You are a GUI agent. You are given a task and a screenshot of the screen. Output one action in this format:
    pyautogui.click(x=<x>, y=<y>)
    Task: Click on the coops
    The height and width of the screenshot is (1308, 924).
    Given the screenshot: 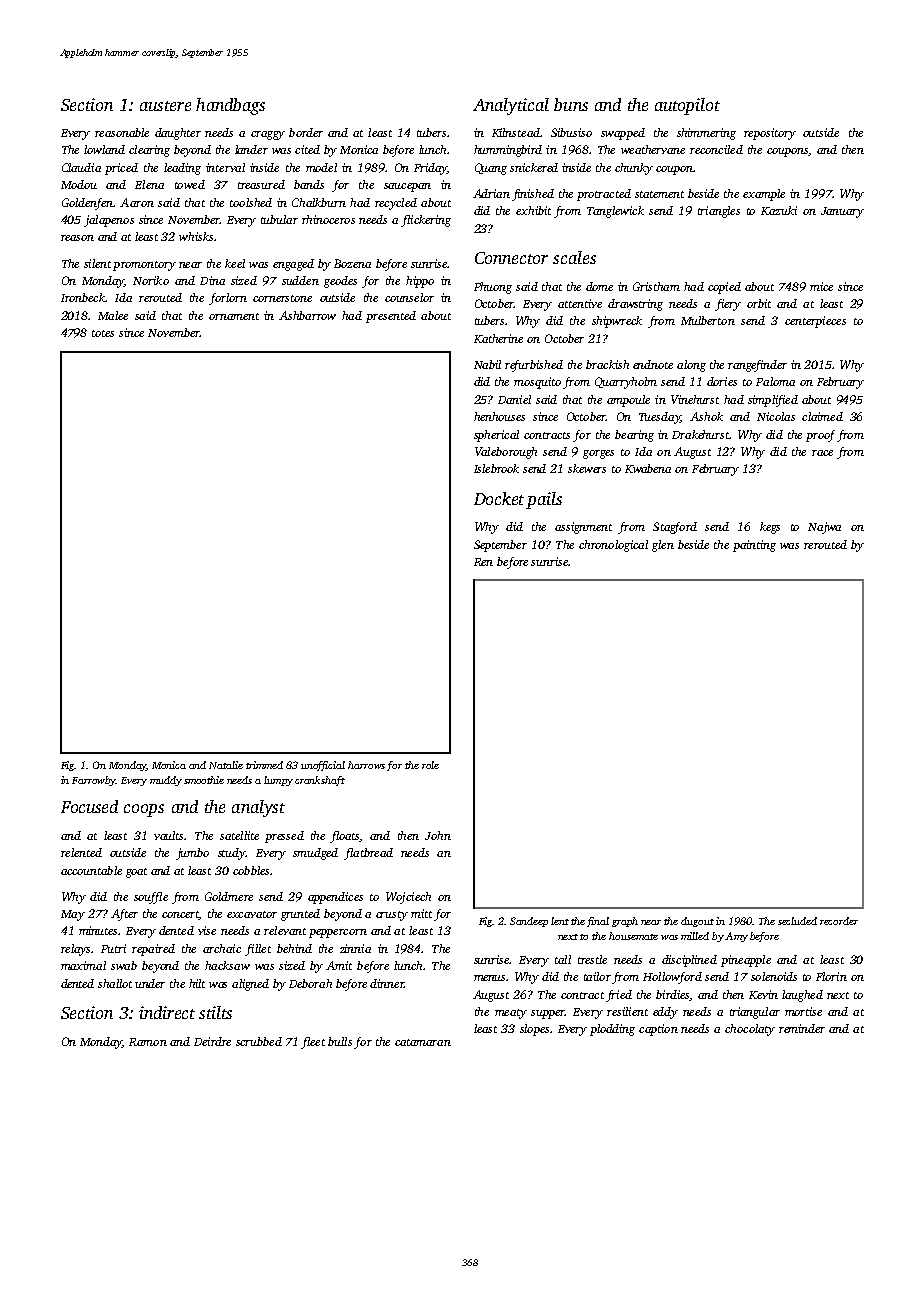 What is the action you would take?
    pyautogui.click(x=144, y=810)
